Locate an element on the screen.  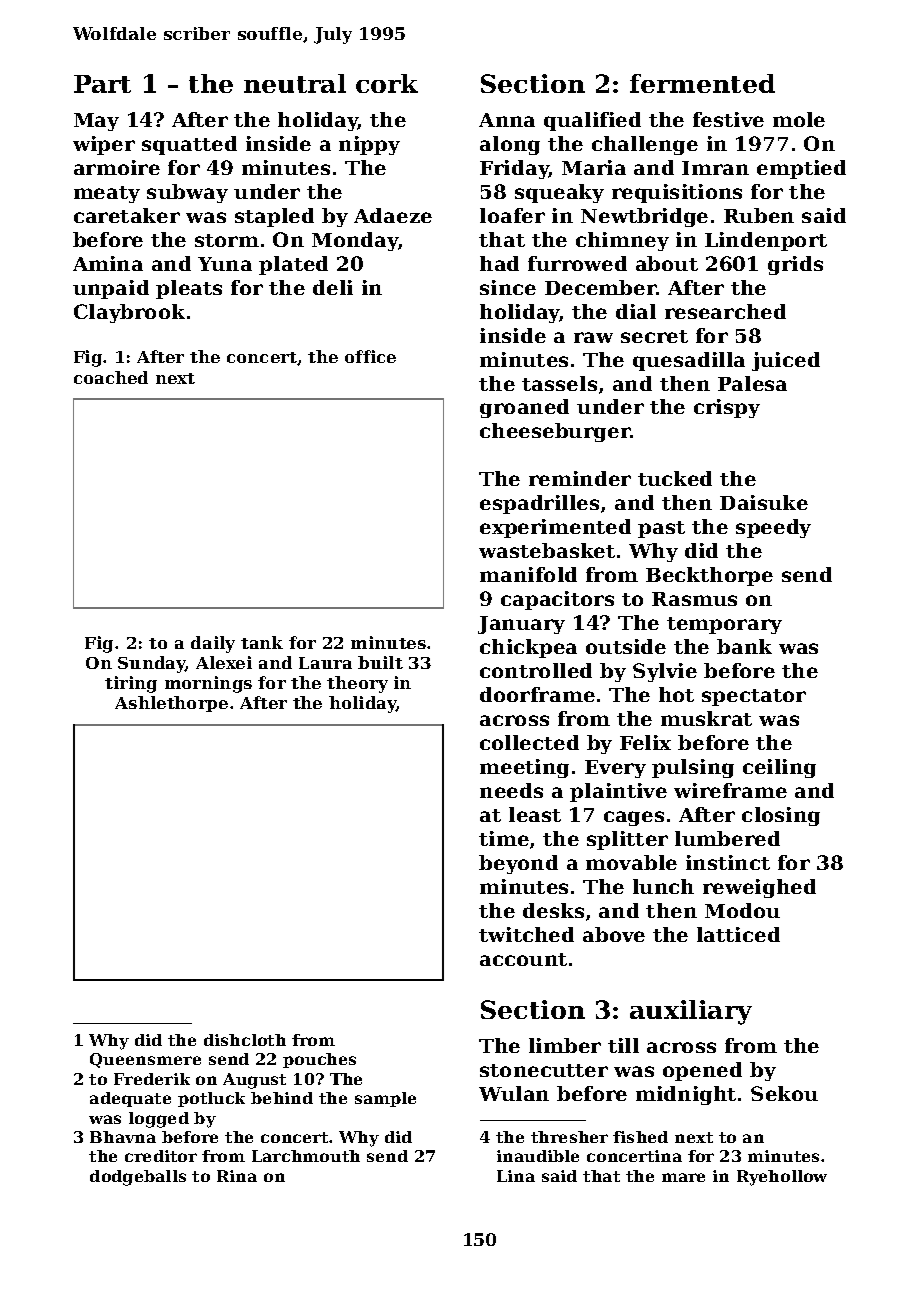
Queensmere is located at coordinates (145, 1060).
